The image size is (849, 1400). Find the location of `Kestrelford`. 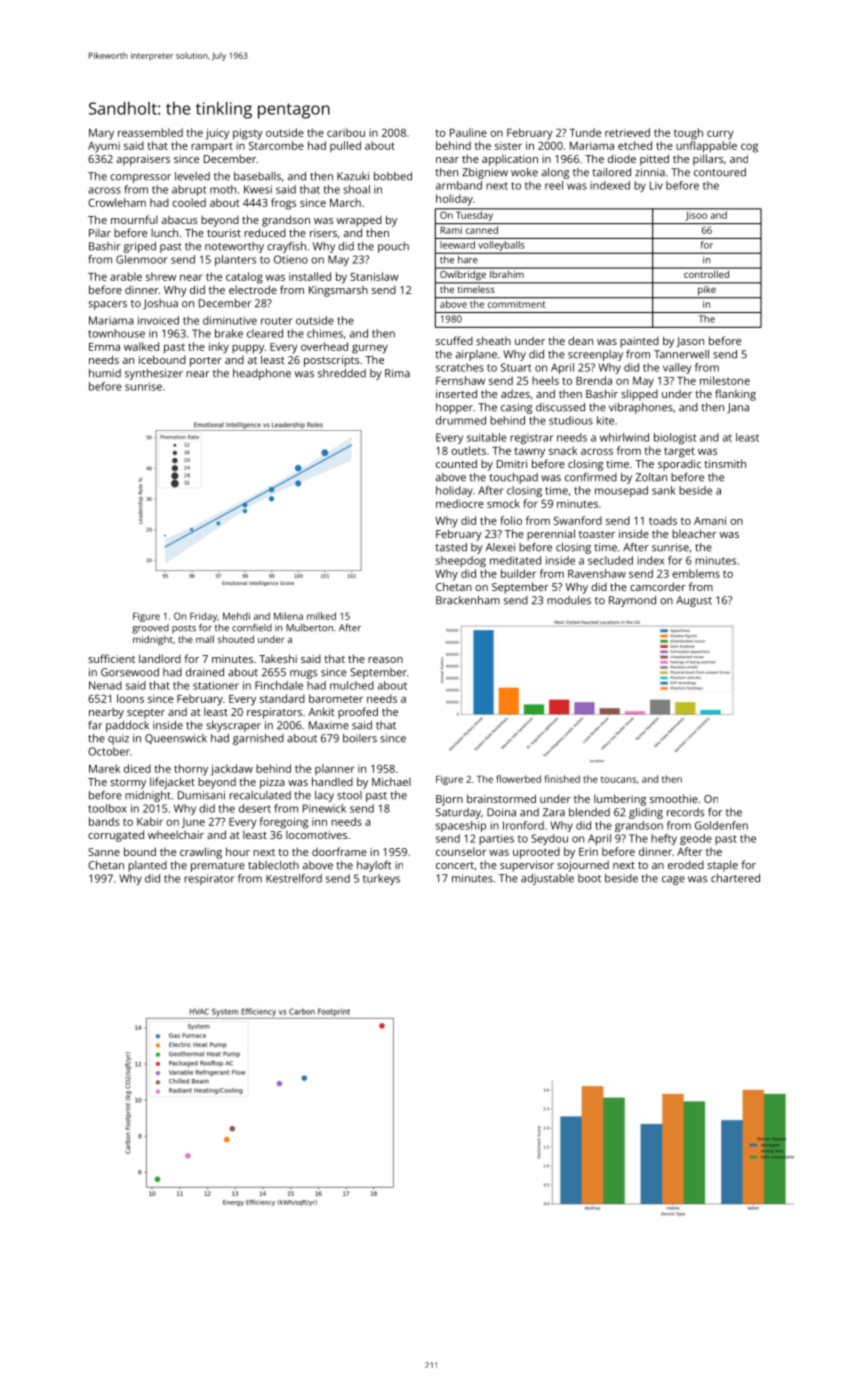

Kestrelford is located at coordinates (294, 878).
